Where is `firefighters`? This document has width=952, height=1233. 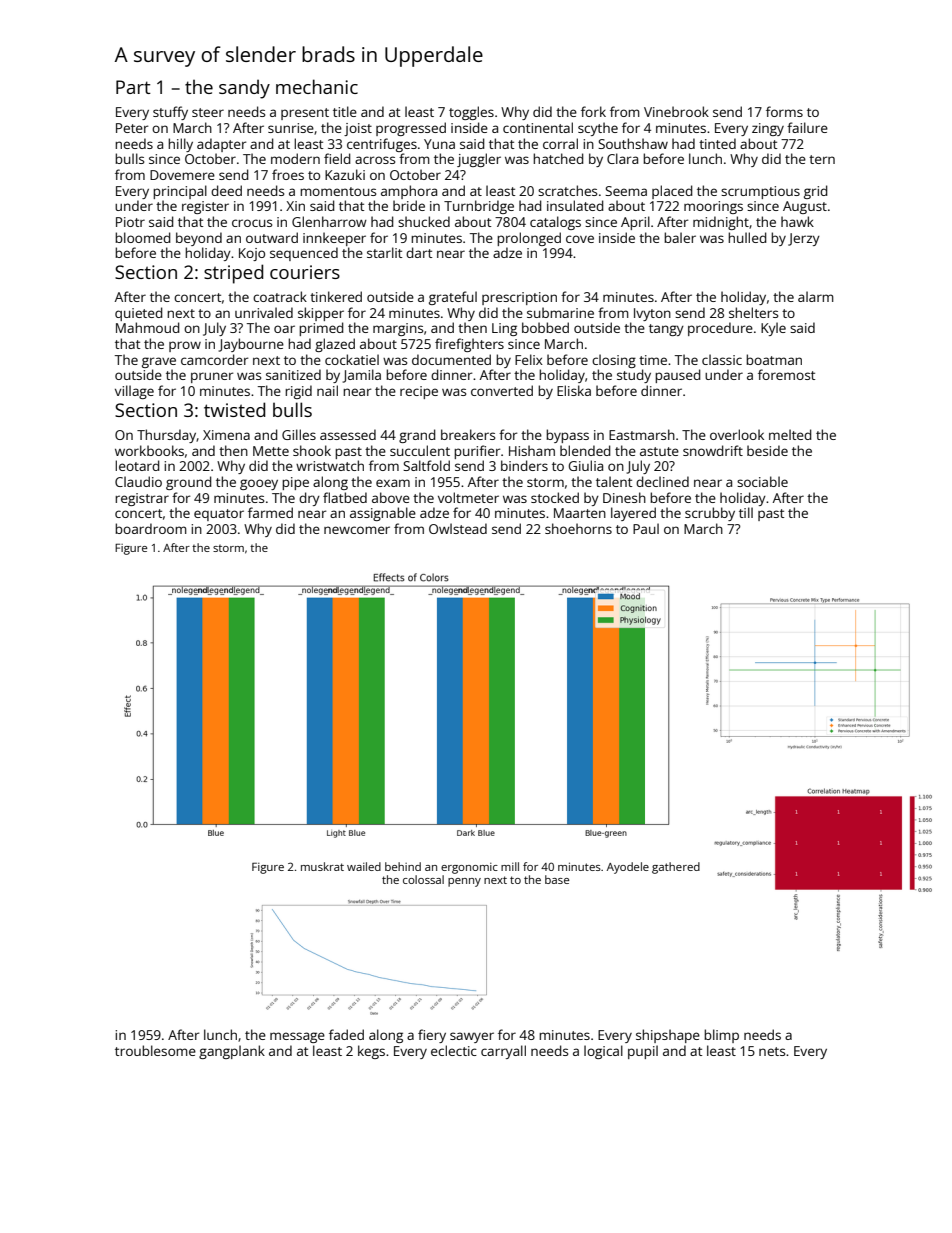 firefighters is located at coordinates (469, 345).
